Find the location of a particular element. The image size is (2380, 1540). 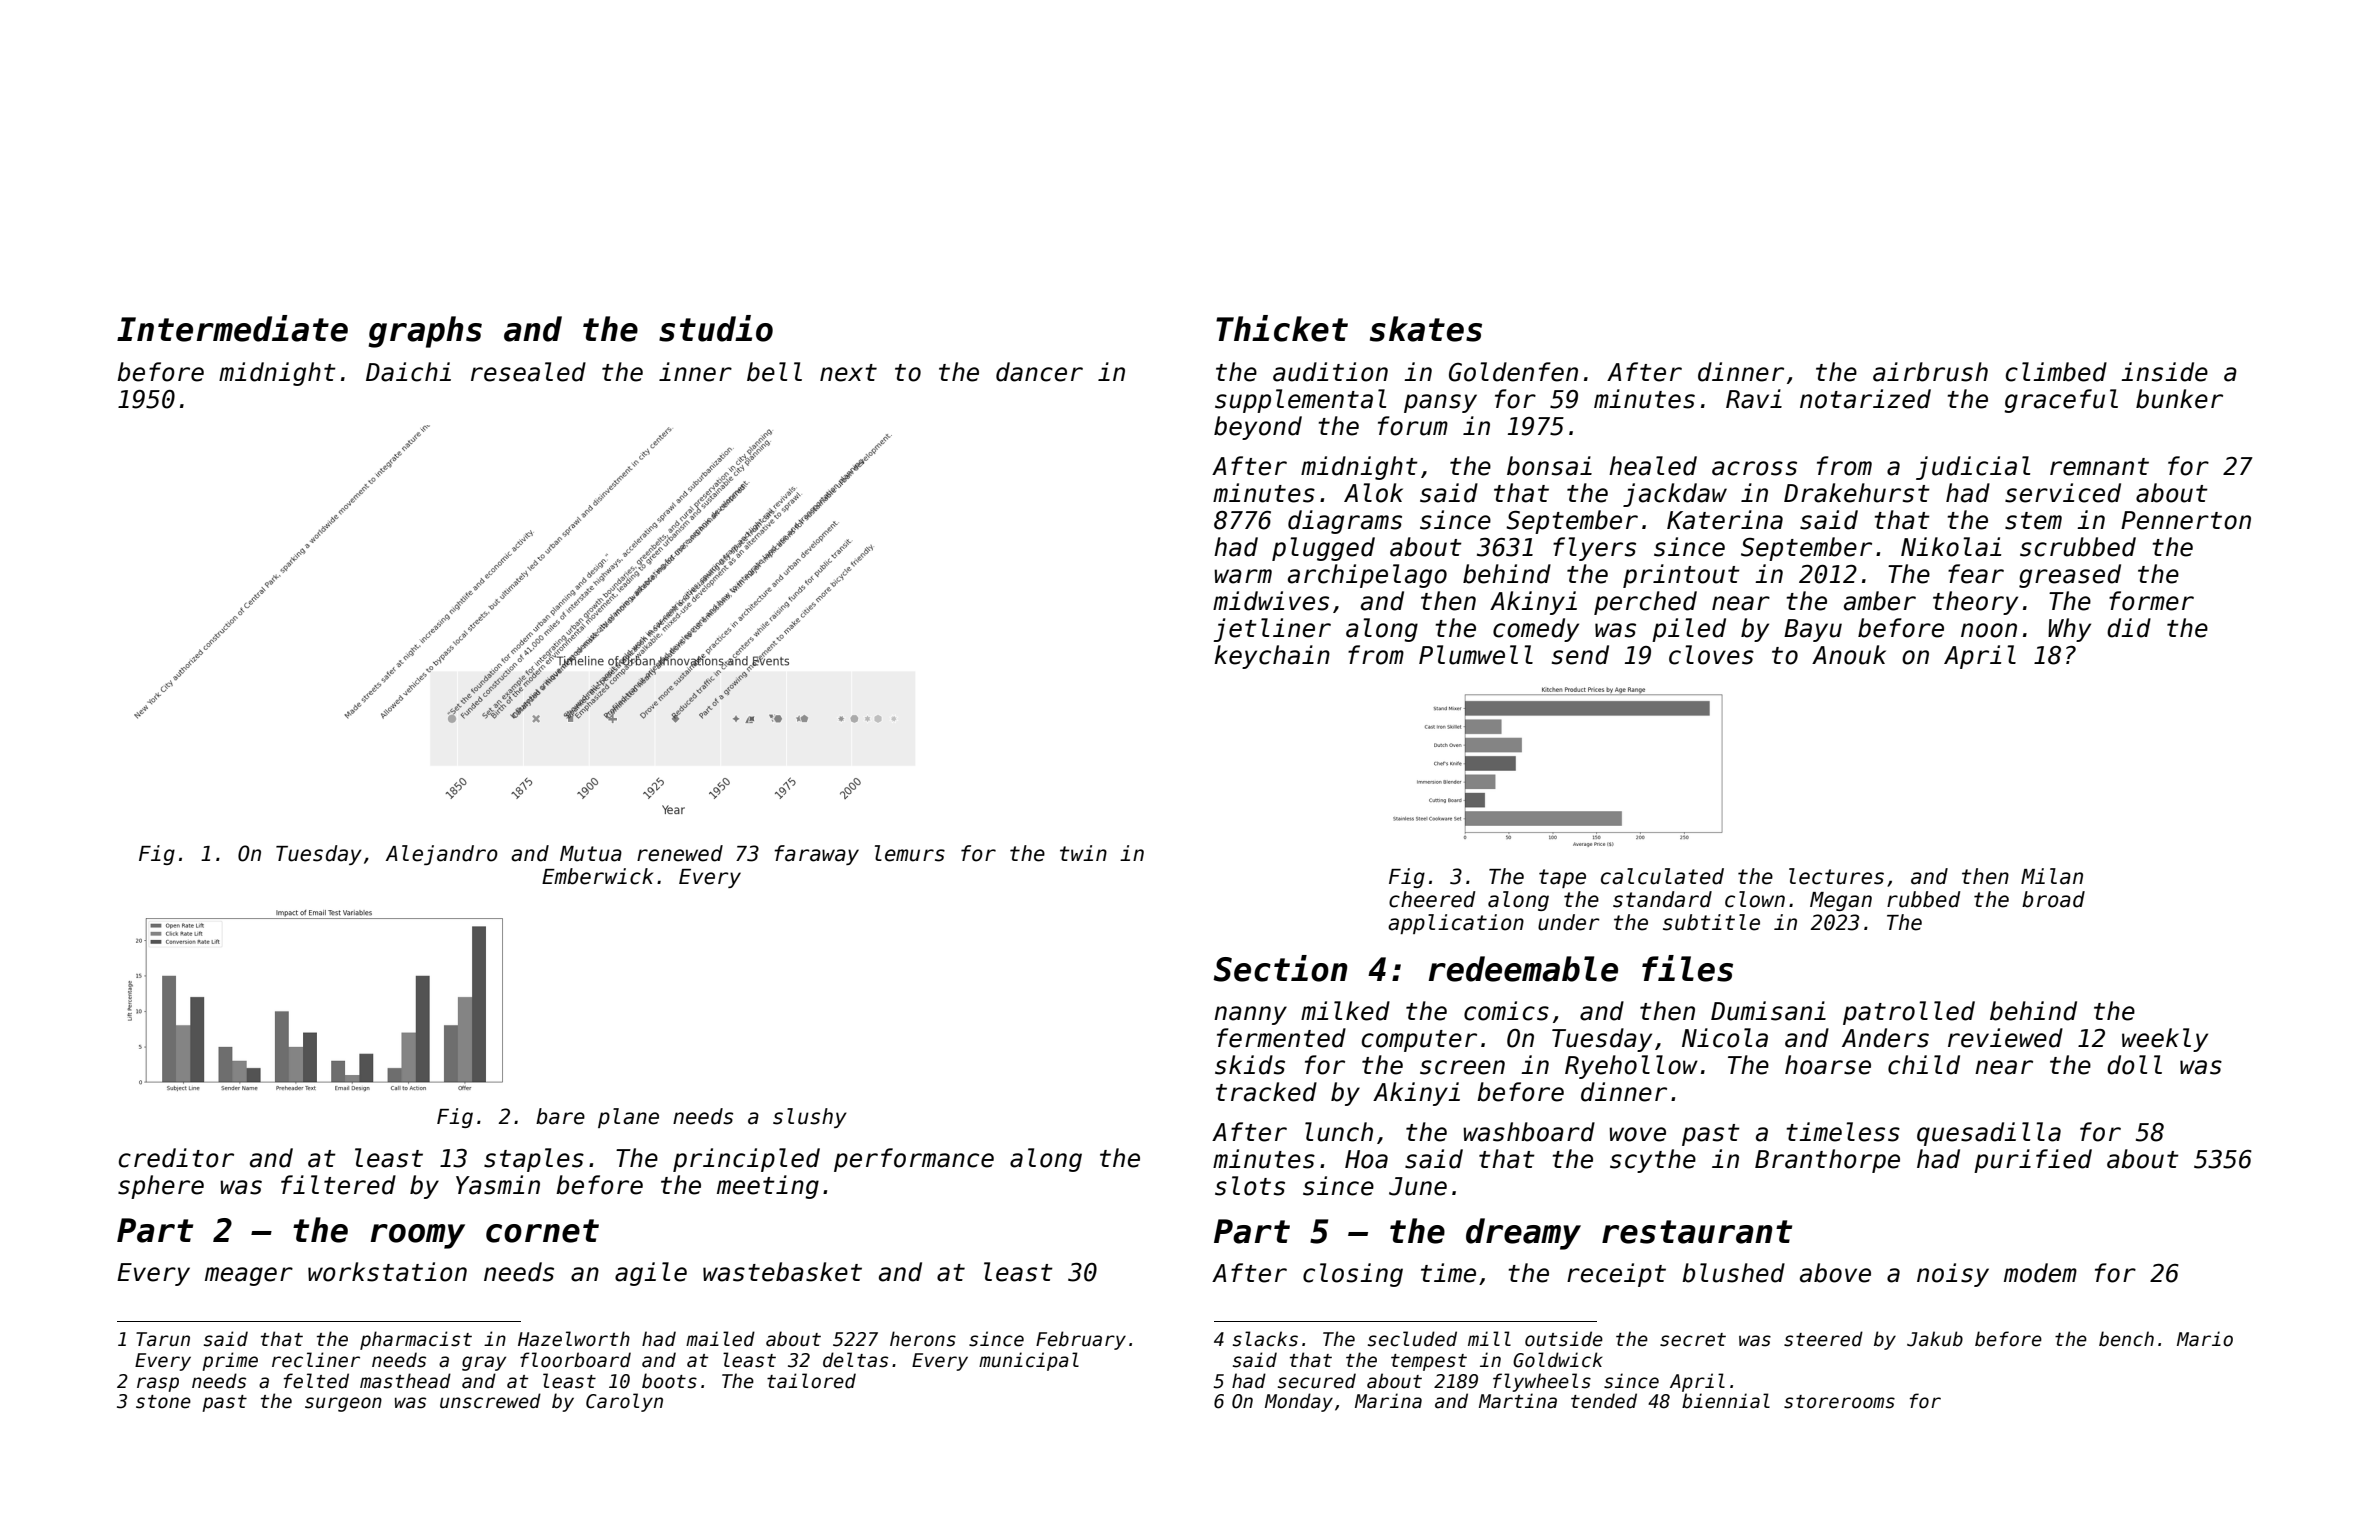

serviced is located at coordinates (2063, 493).
